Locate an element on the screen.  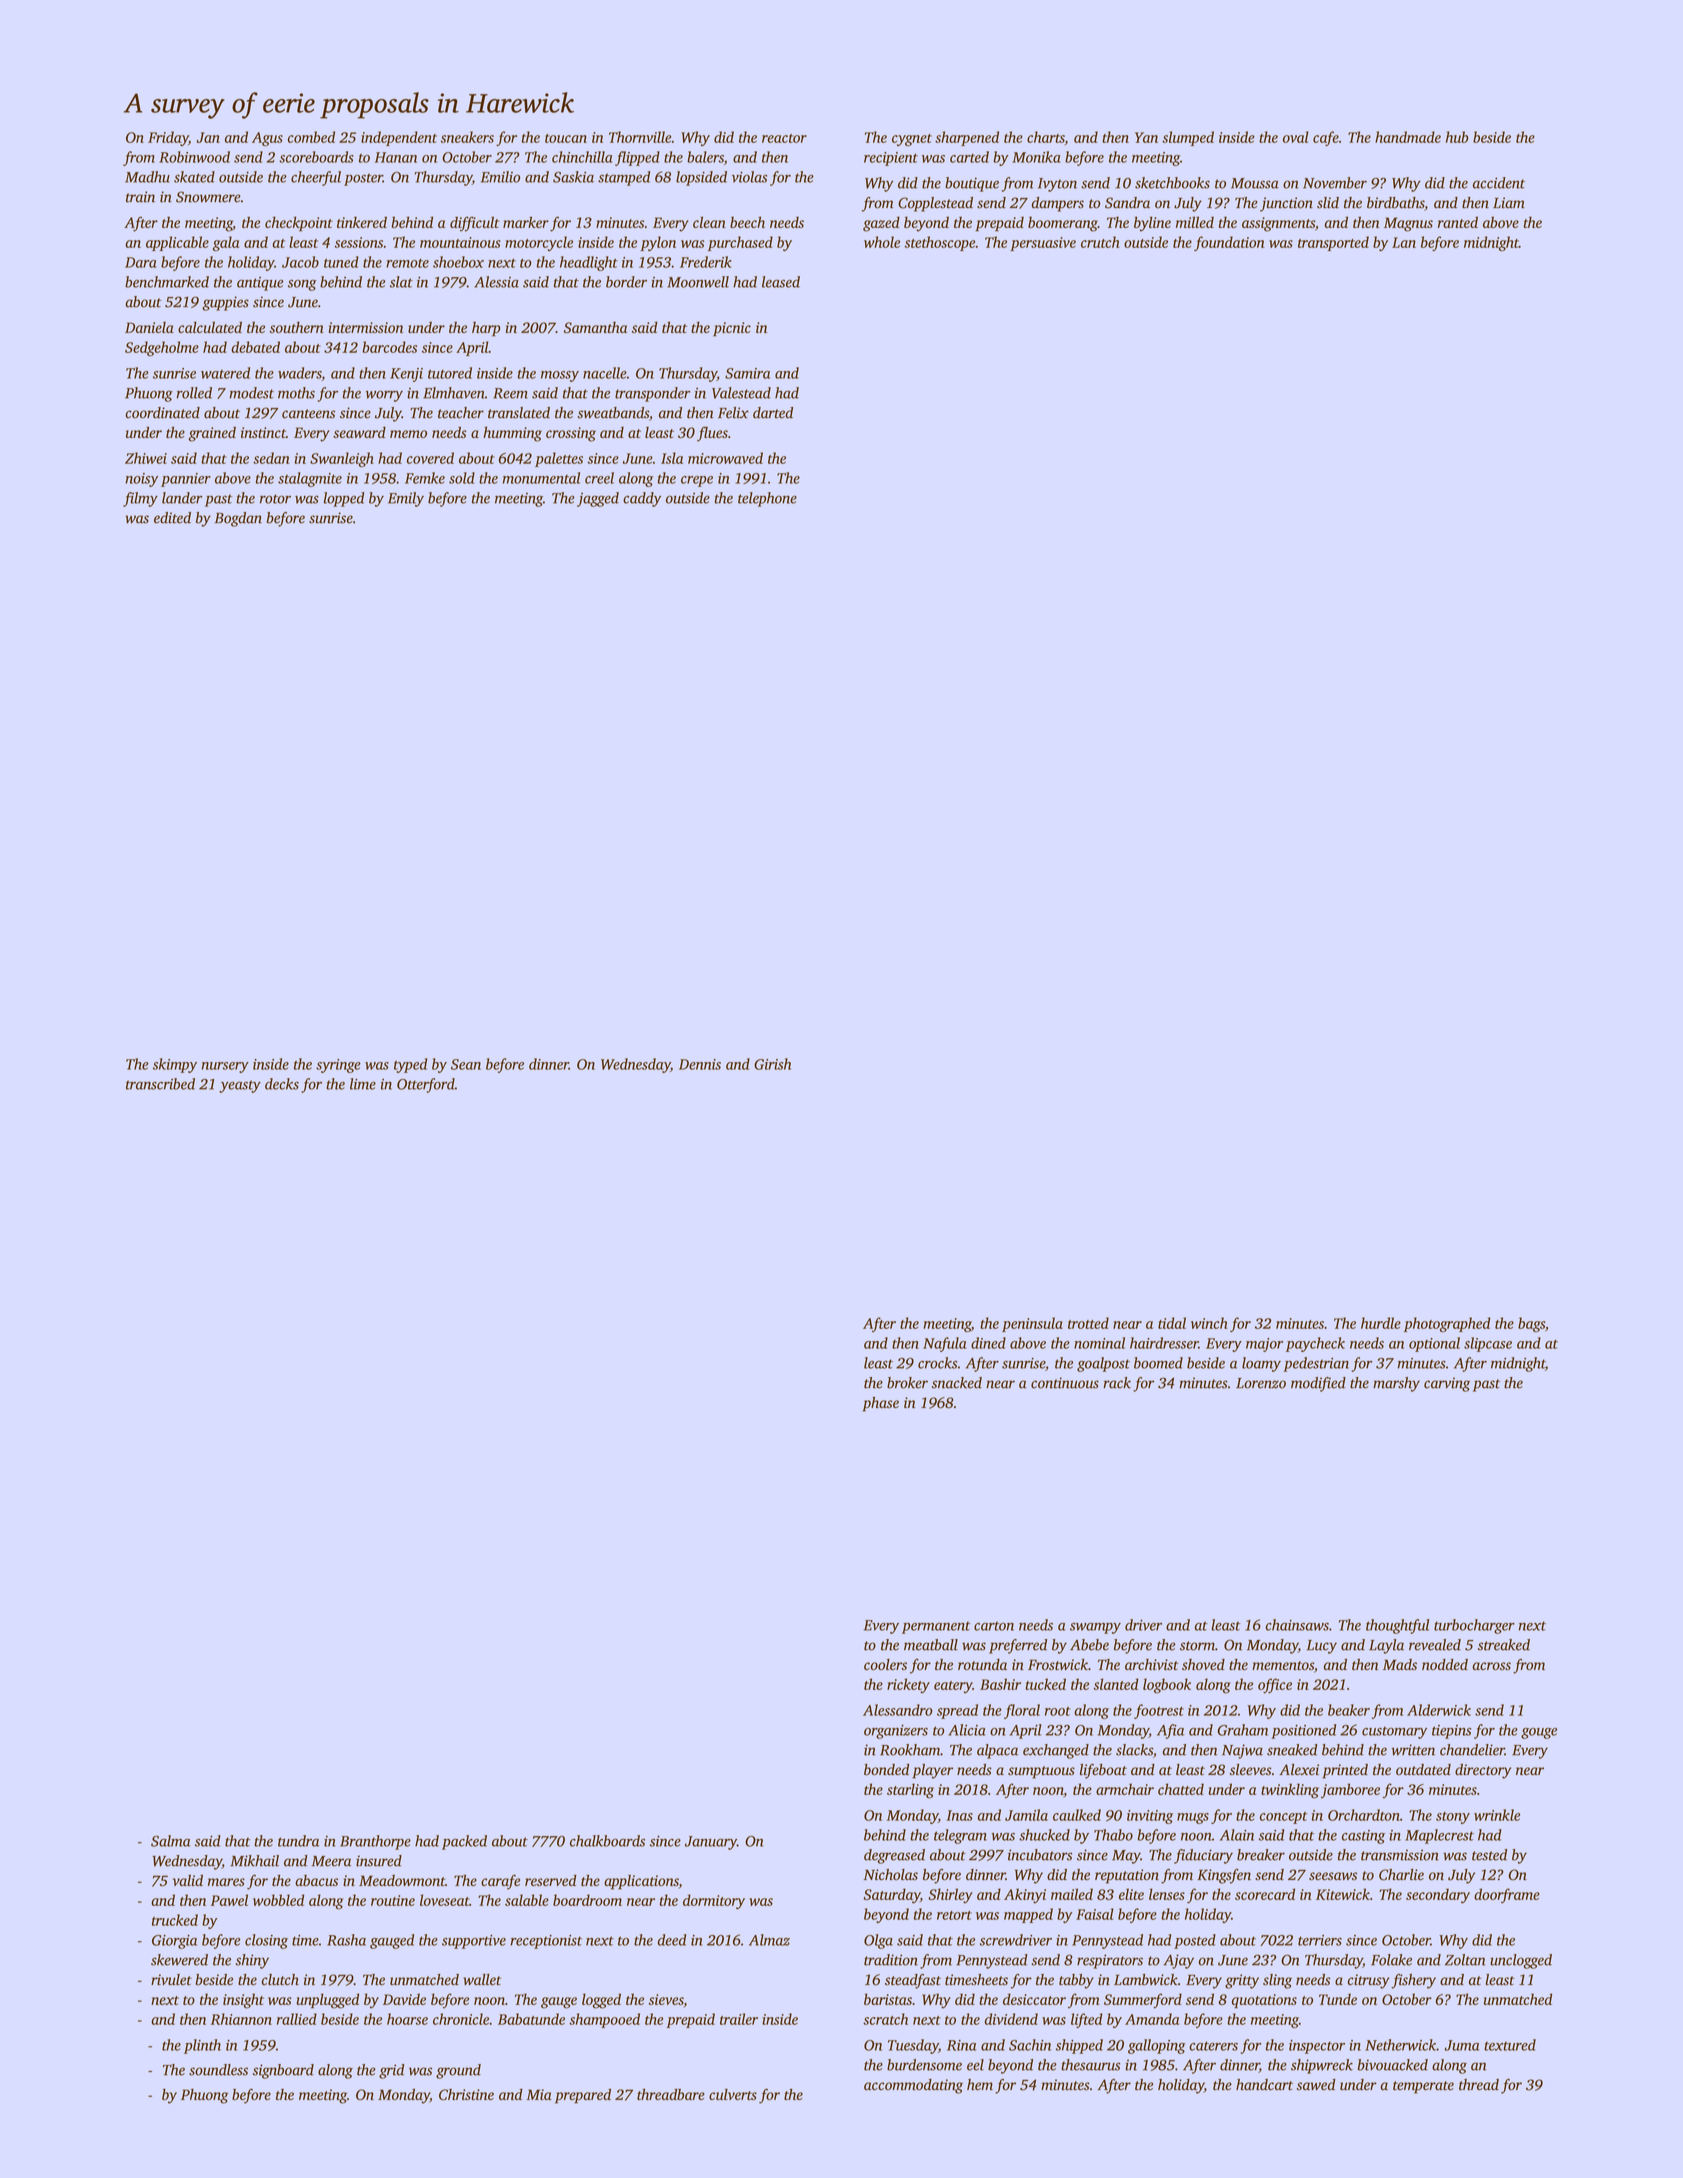
foundation is located at coordinates (1229, 243).
